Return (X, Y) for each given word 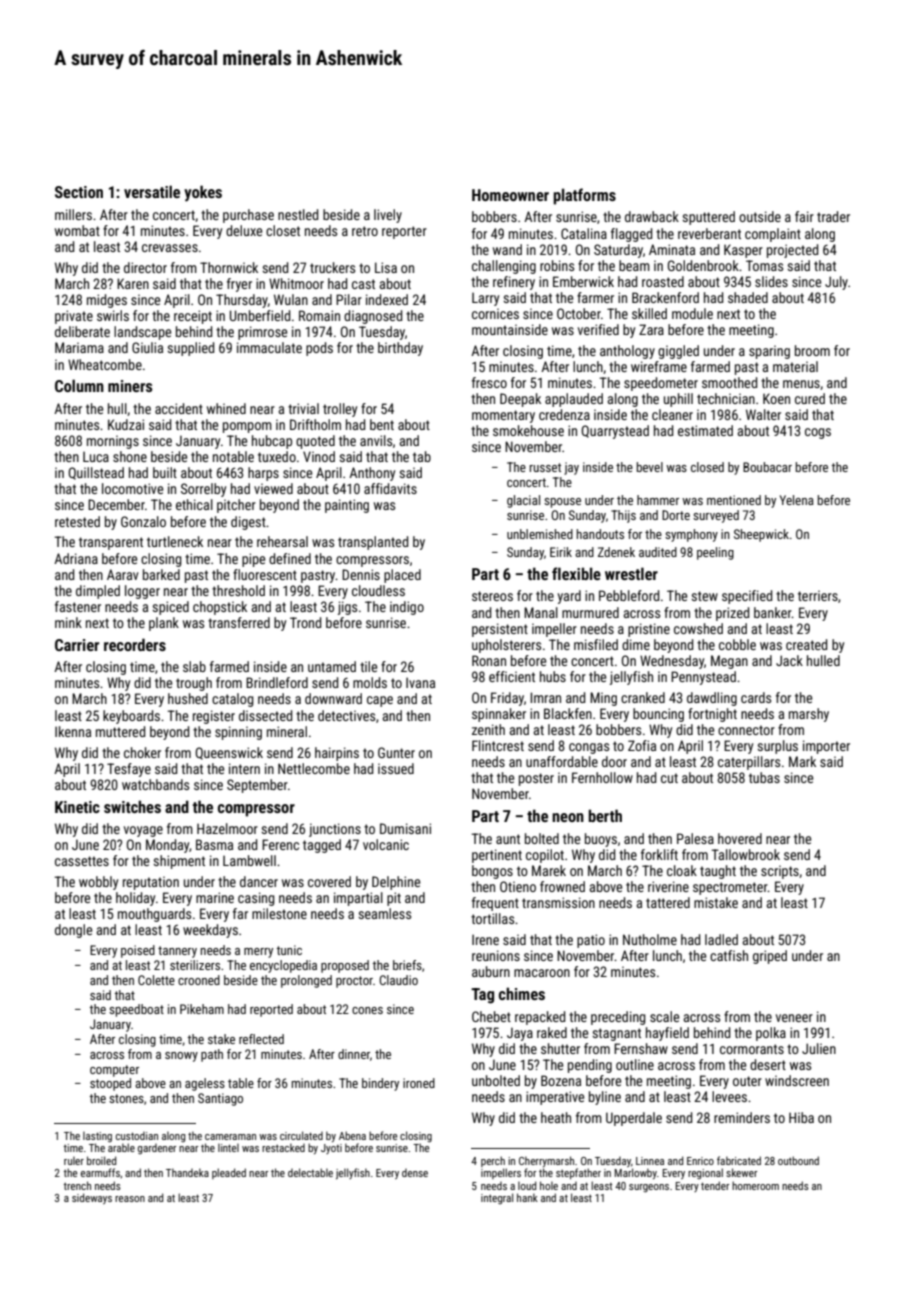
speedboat (136, 1010)
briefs (407, 965)
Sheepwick (761, 535)
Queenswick (229, 753)
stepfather (578, 1173)
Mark (802, 761)
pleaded (229, 1173)
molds (370, 682)
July (836, 283)
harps (263, 474)
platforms (584, 196)
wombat (77, 230)
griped (770, 957)
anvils (376, 440)
